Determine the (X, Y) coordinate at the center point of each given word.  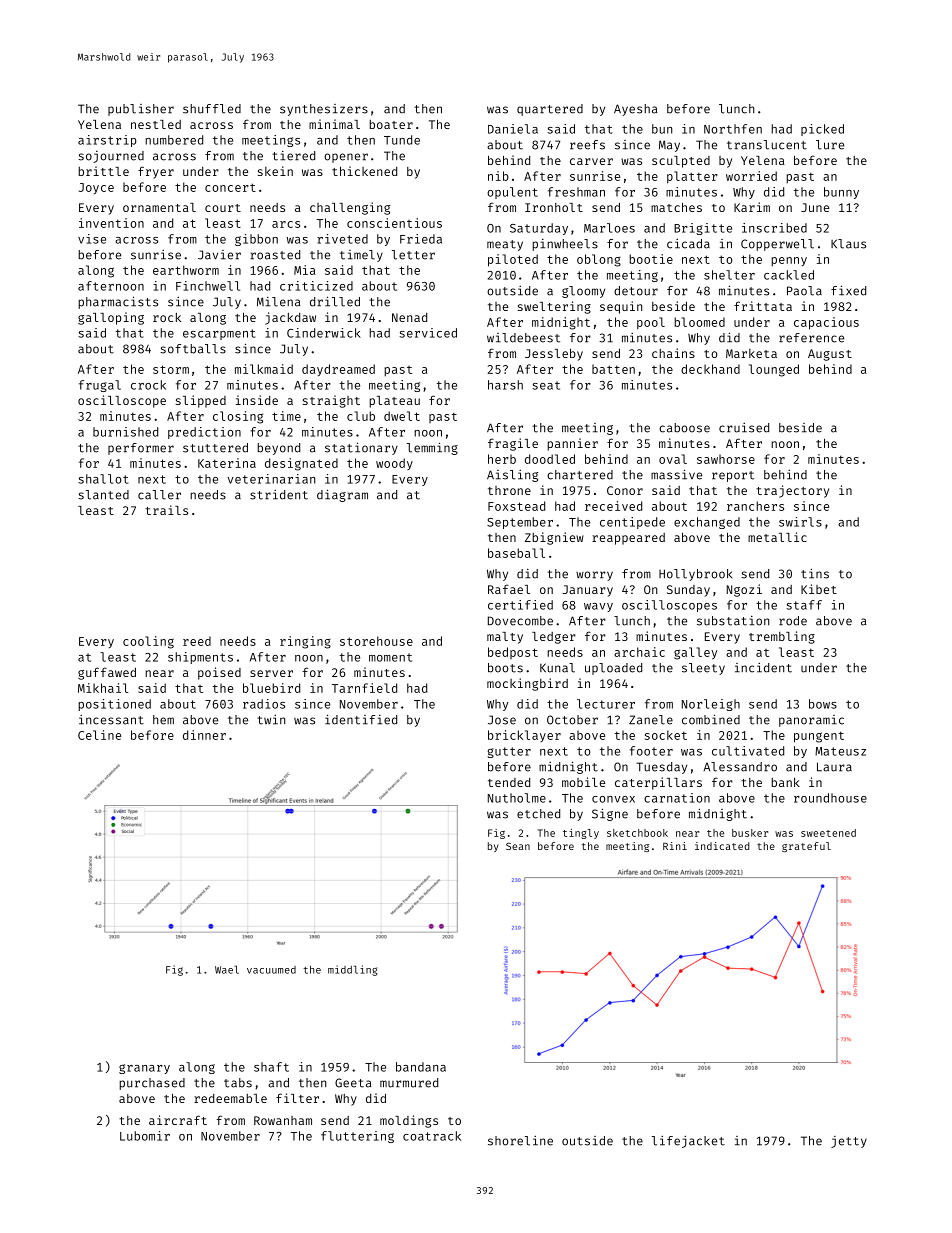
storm (171, 369)
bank (785, 782)
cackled (789, 275)
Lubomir (145, 1136)
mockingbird (527, 684)
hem (163, 720)
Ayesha (635, 110)
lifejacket (688, 1141)
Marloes (609, 228)
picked (822, 130)
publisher (141, 110)
